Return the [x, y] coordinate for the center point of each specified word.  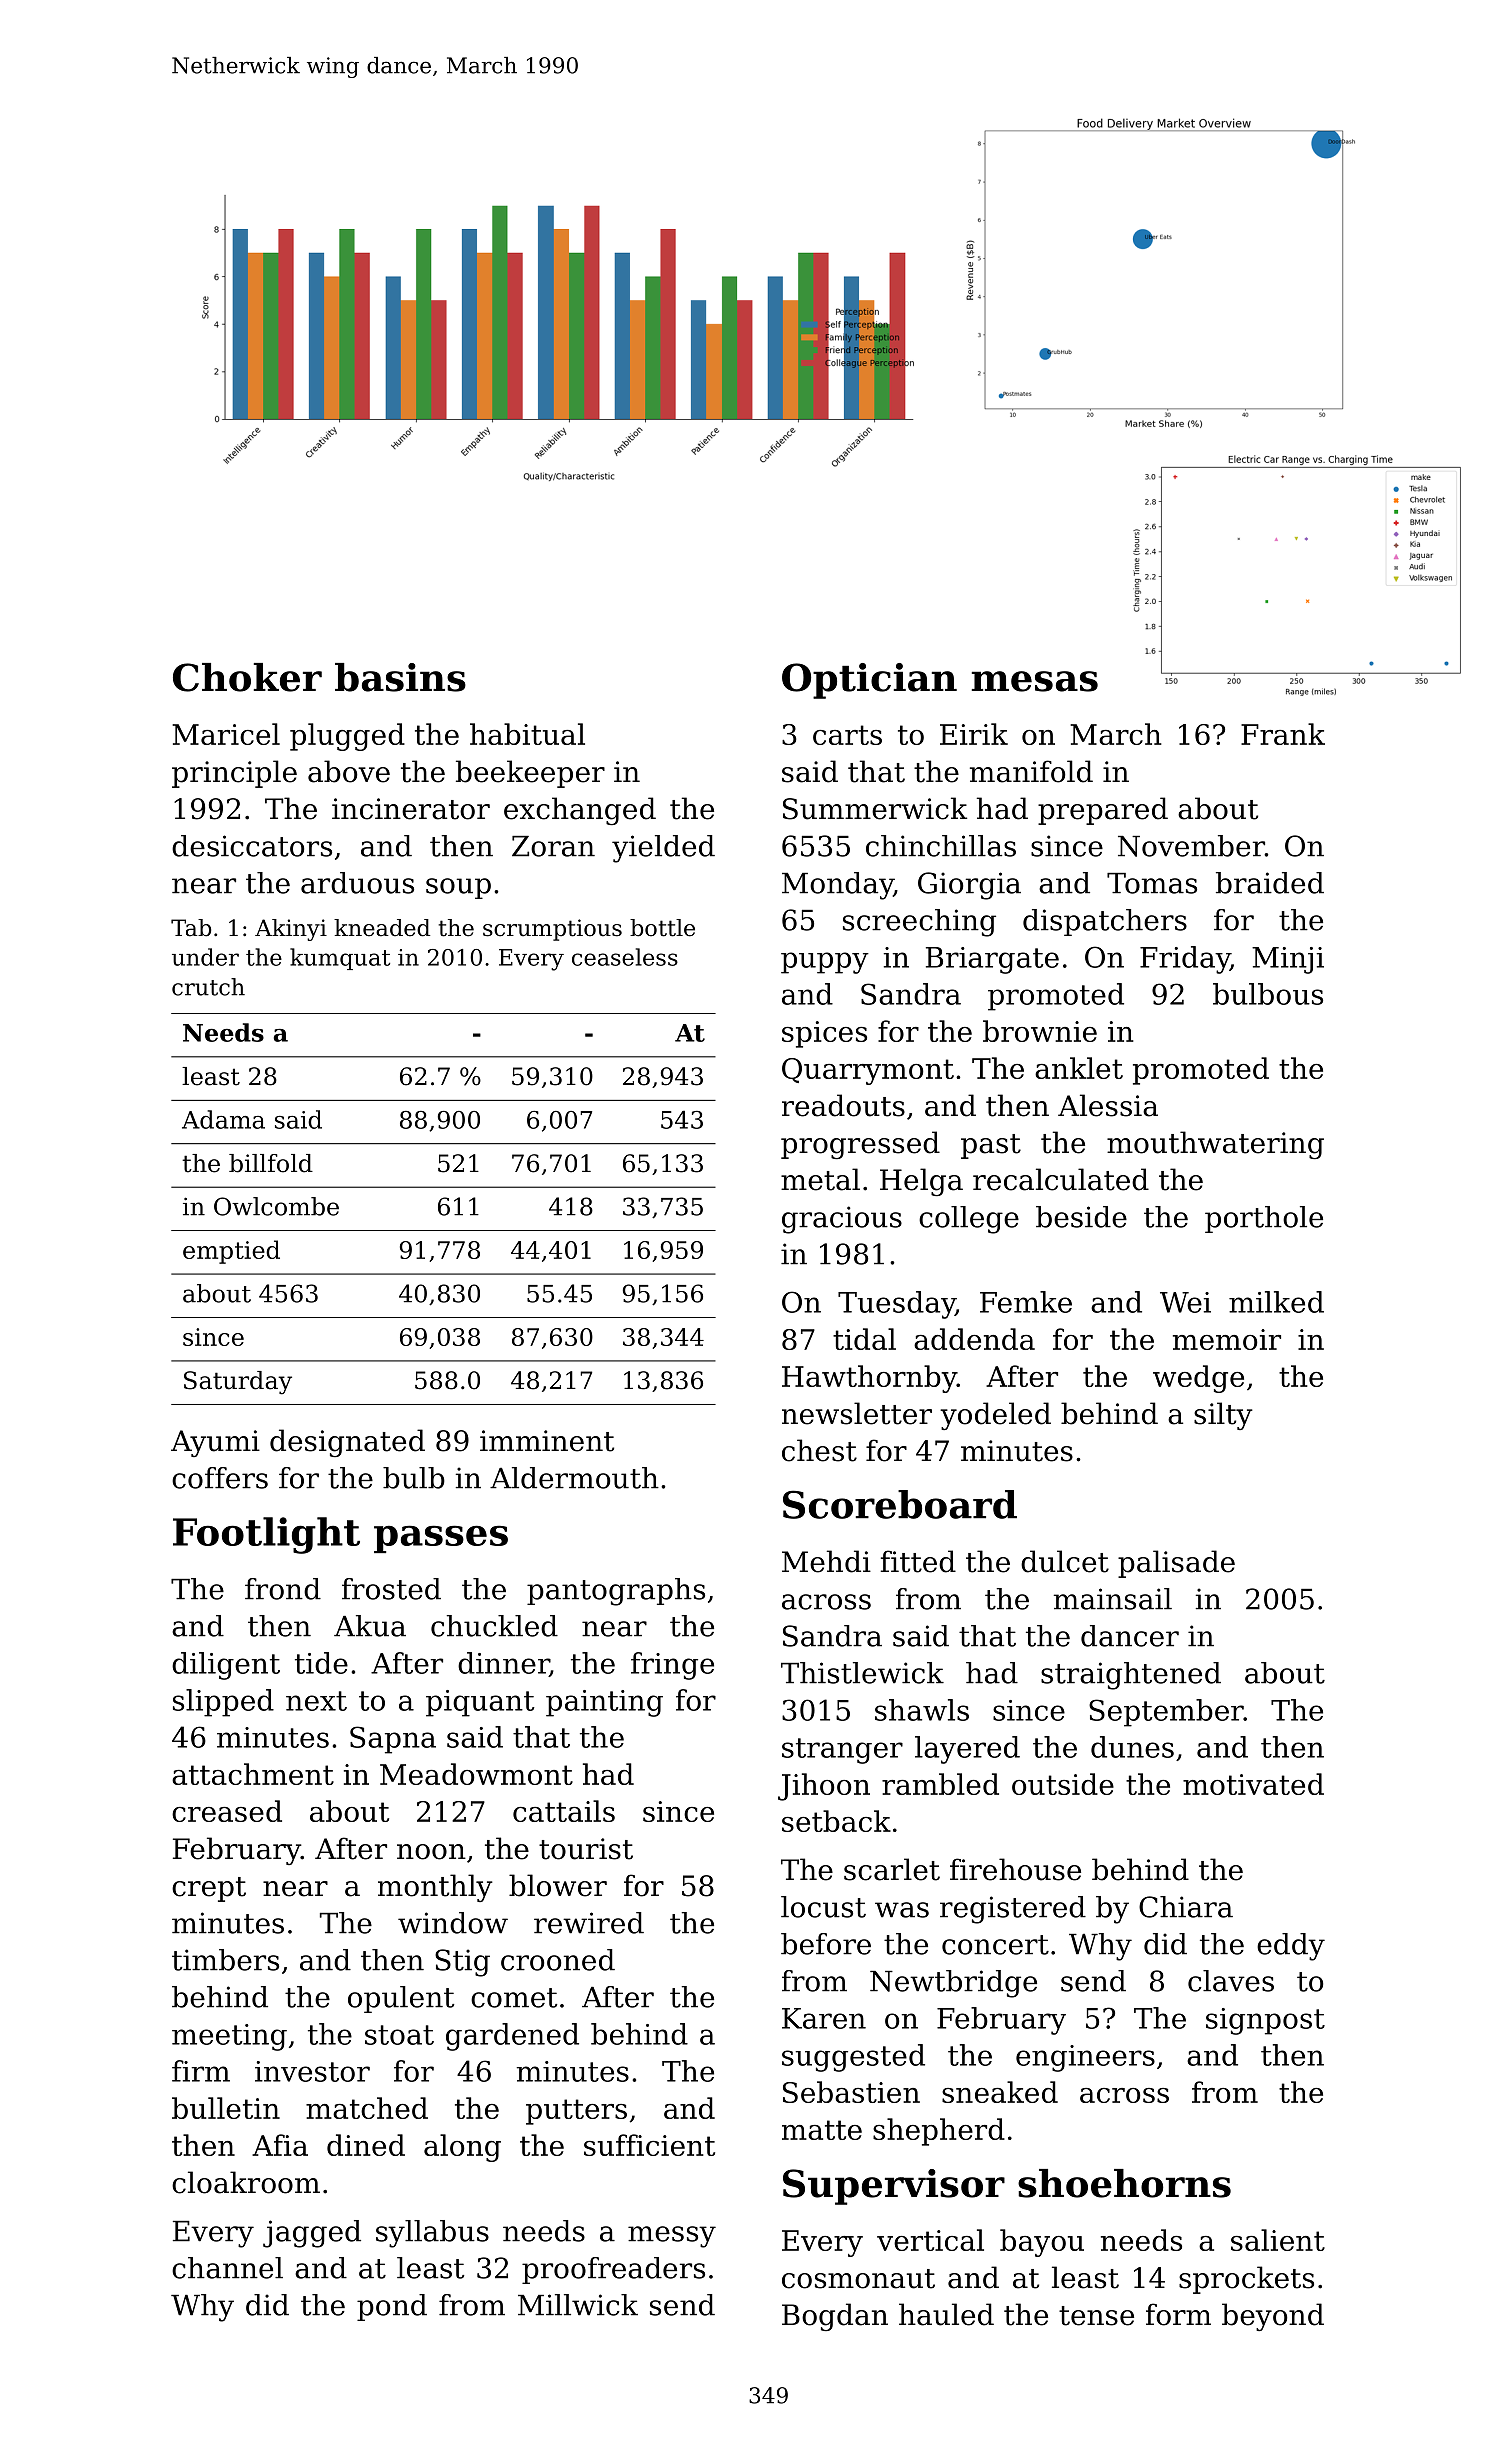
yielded [663, 849]
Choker [247, 677]
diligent [226, 1666]
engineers [1085, 2058]
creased [227, 1811]
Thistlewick [862, 1673]
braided [1270, 883]
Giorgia [969, 886]
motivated [1253, 1784]
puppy [825, 963]
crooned [558, 1960]
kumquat [340, 959]
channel [227, 2268]
